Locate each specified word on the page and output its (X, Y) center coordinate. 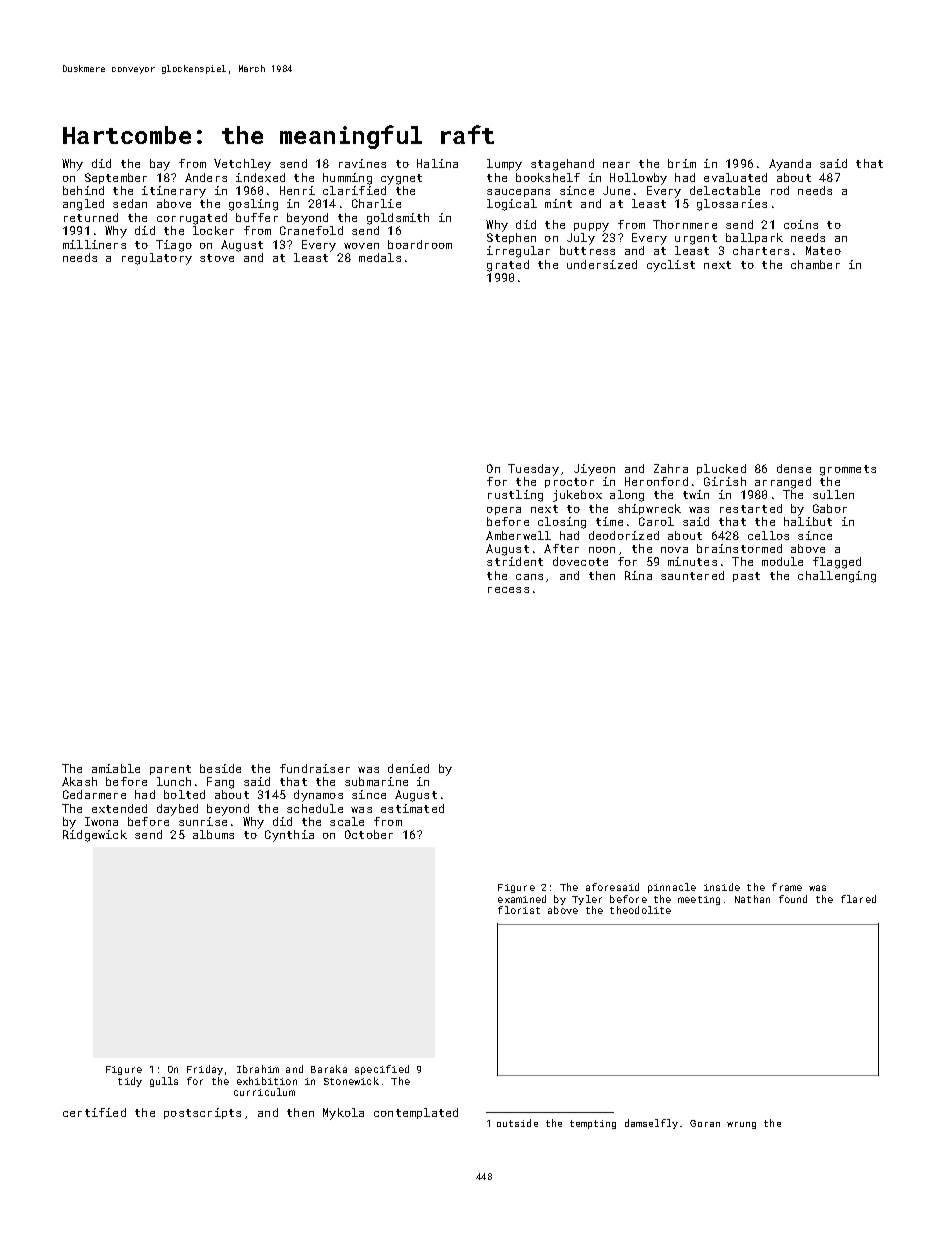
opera (504, 511)
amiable (116, 768)
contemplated (416, 1113)
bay (160, 165)
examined (522, 899)
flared (858, 899)
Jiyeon (594, 470)
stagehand (562, 165)
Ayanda (790, 165)
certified (94, 1112)
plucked (721, 469)
